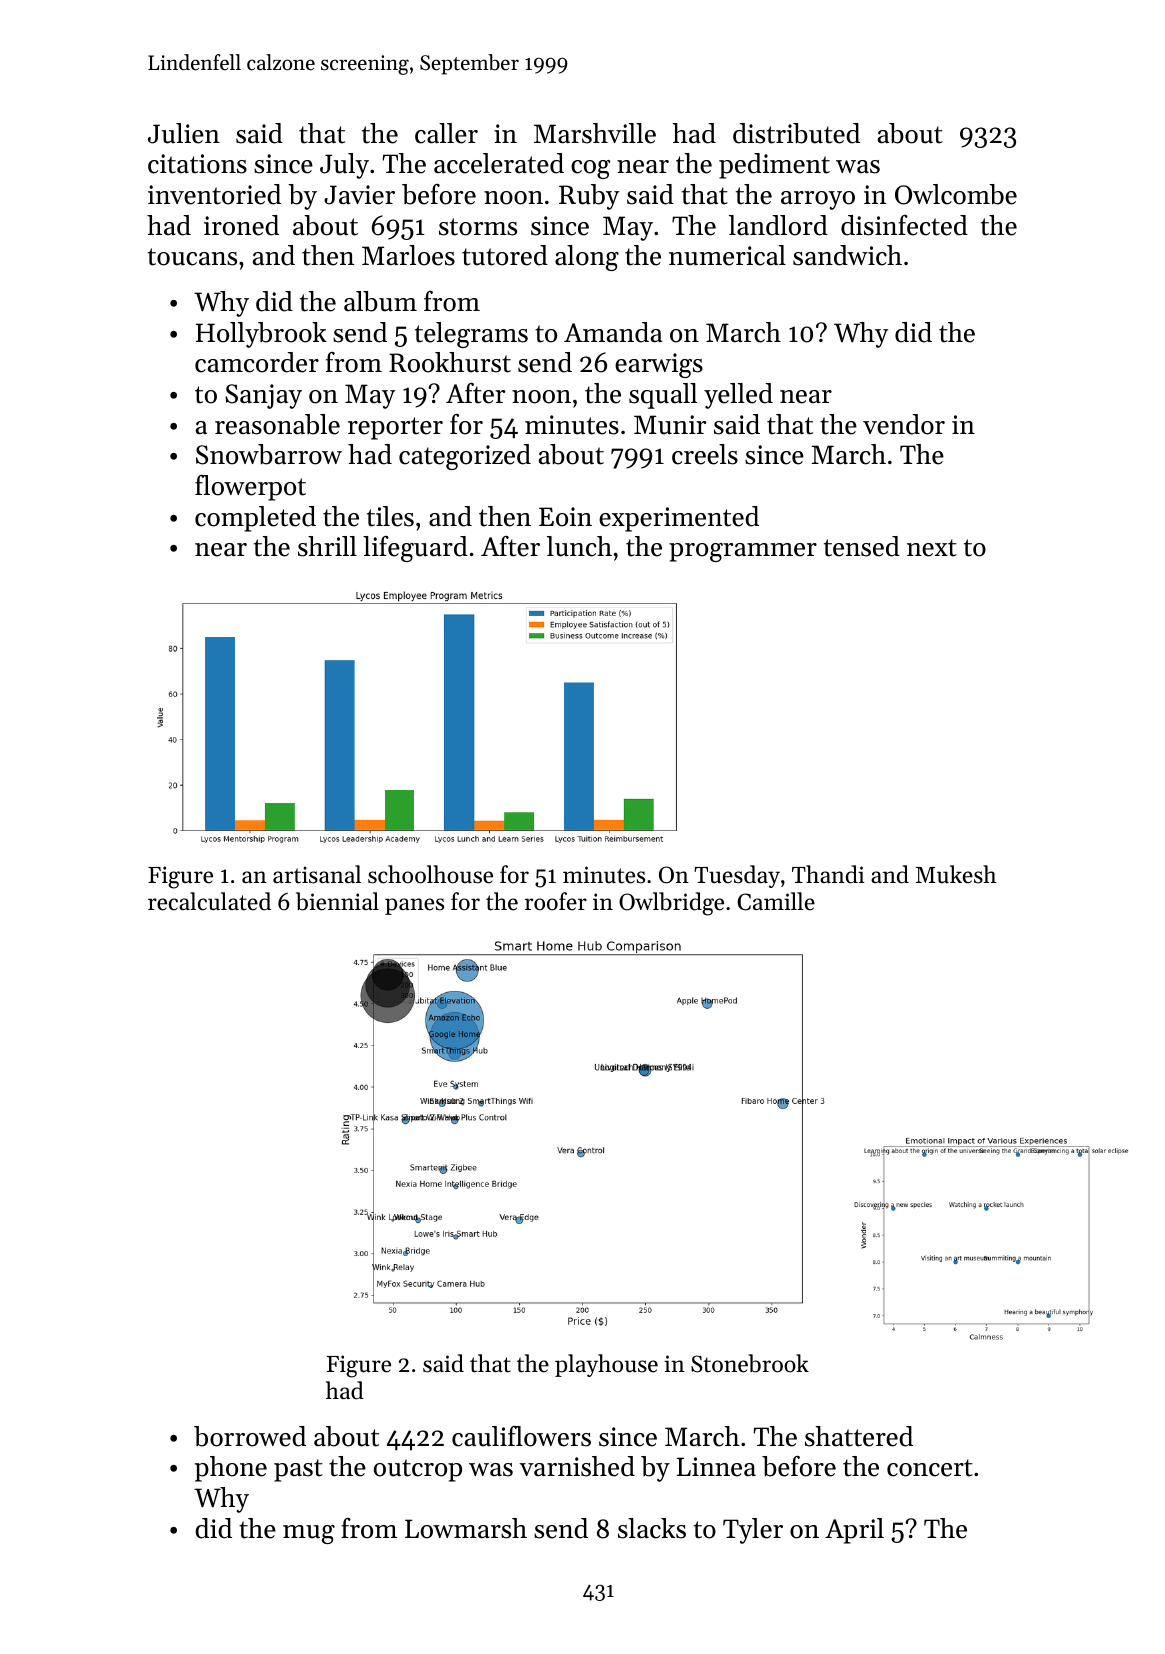 This screenshot has width=1165, height=1654. I want to click on Thandi, so click(828, 874).
